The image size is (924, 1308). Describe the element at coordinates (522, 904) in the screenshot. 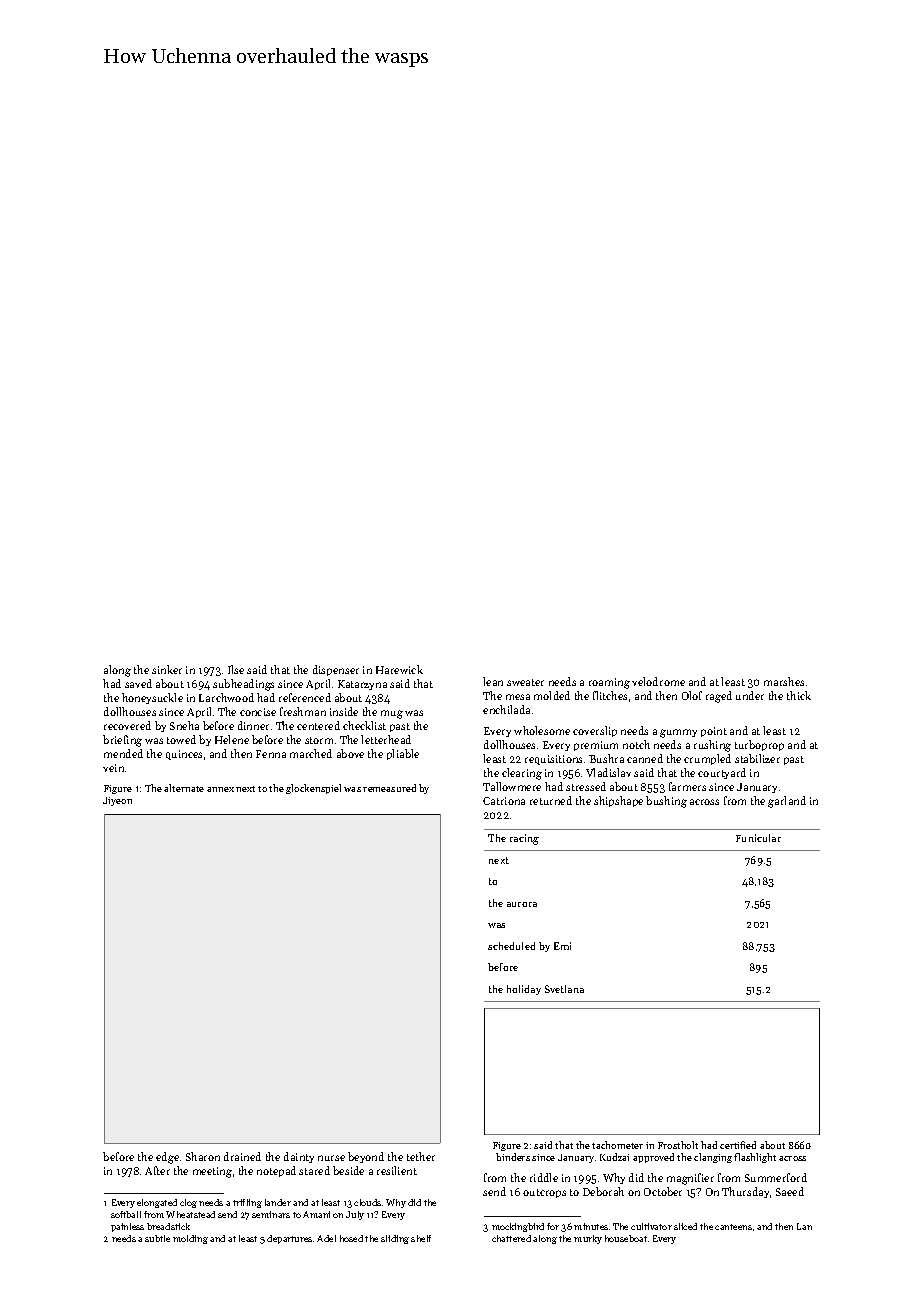

I see `aurora` at that location.
